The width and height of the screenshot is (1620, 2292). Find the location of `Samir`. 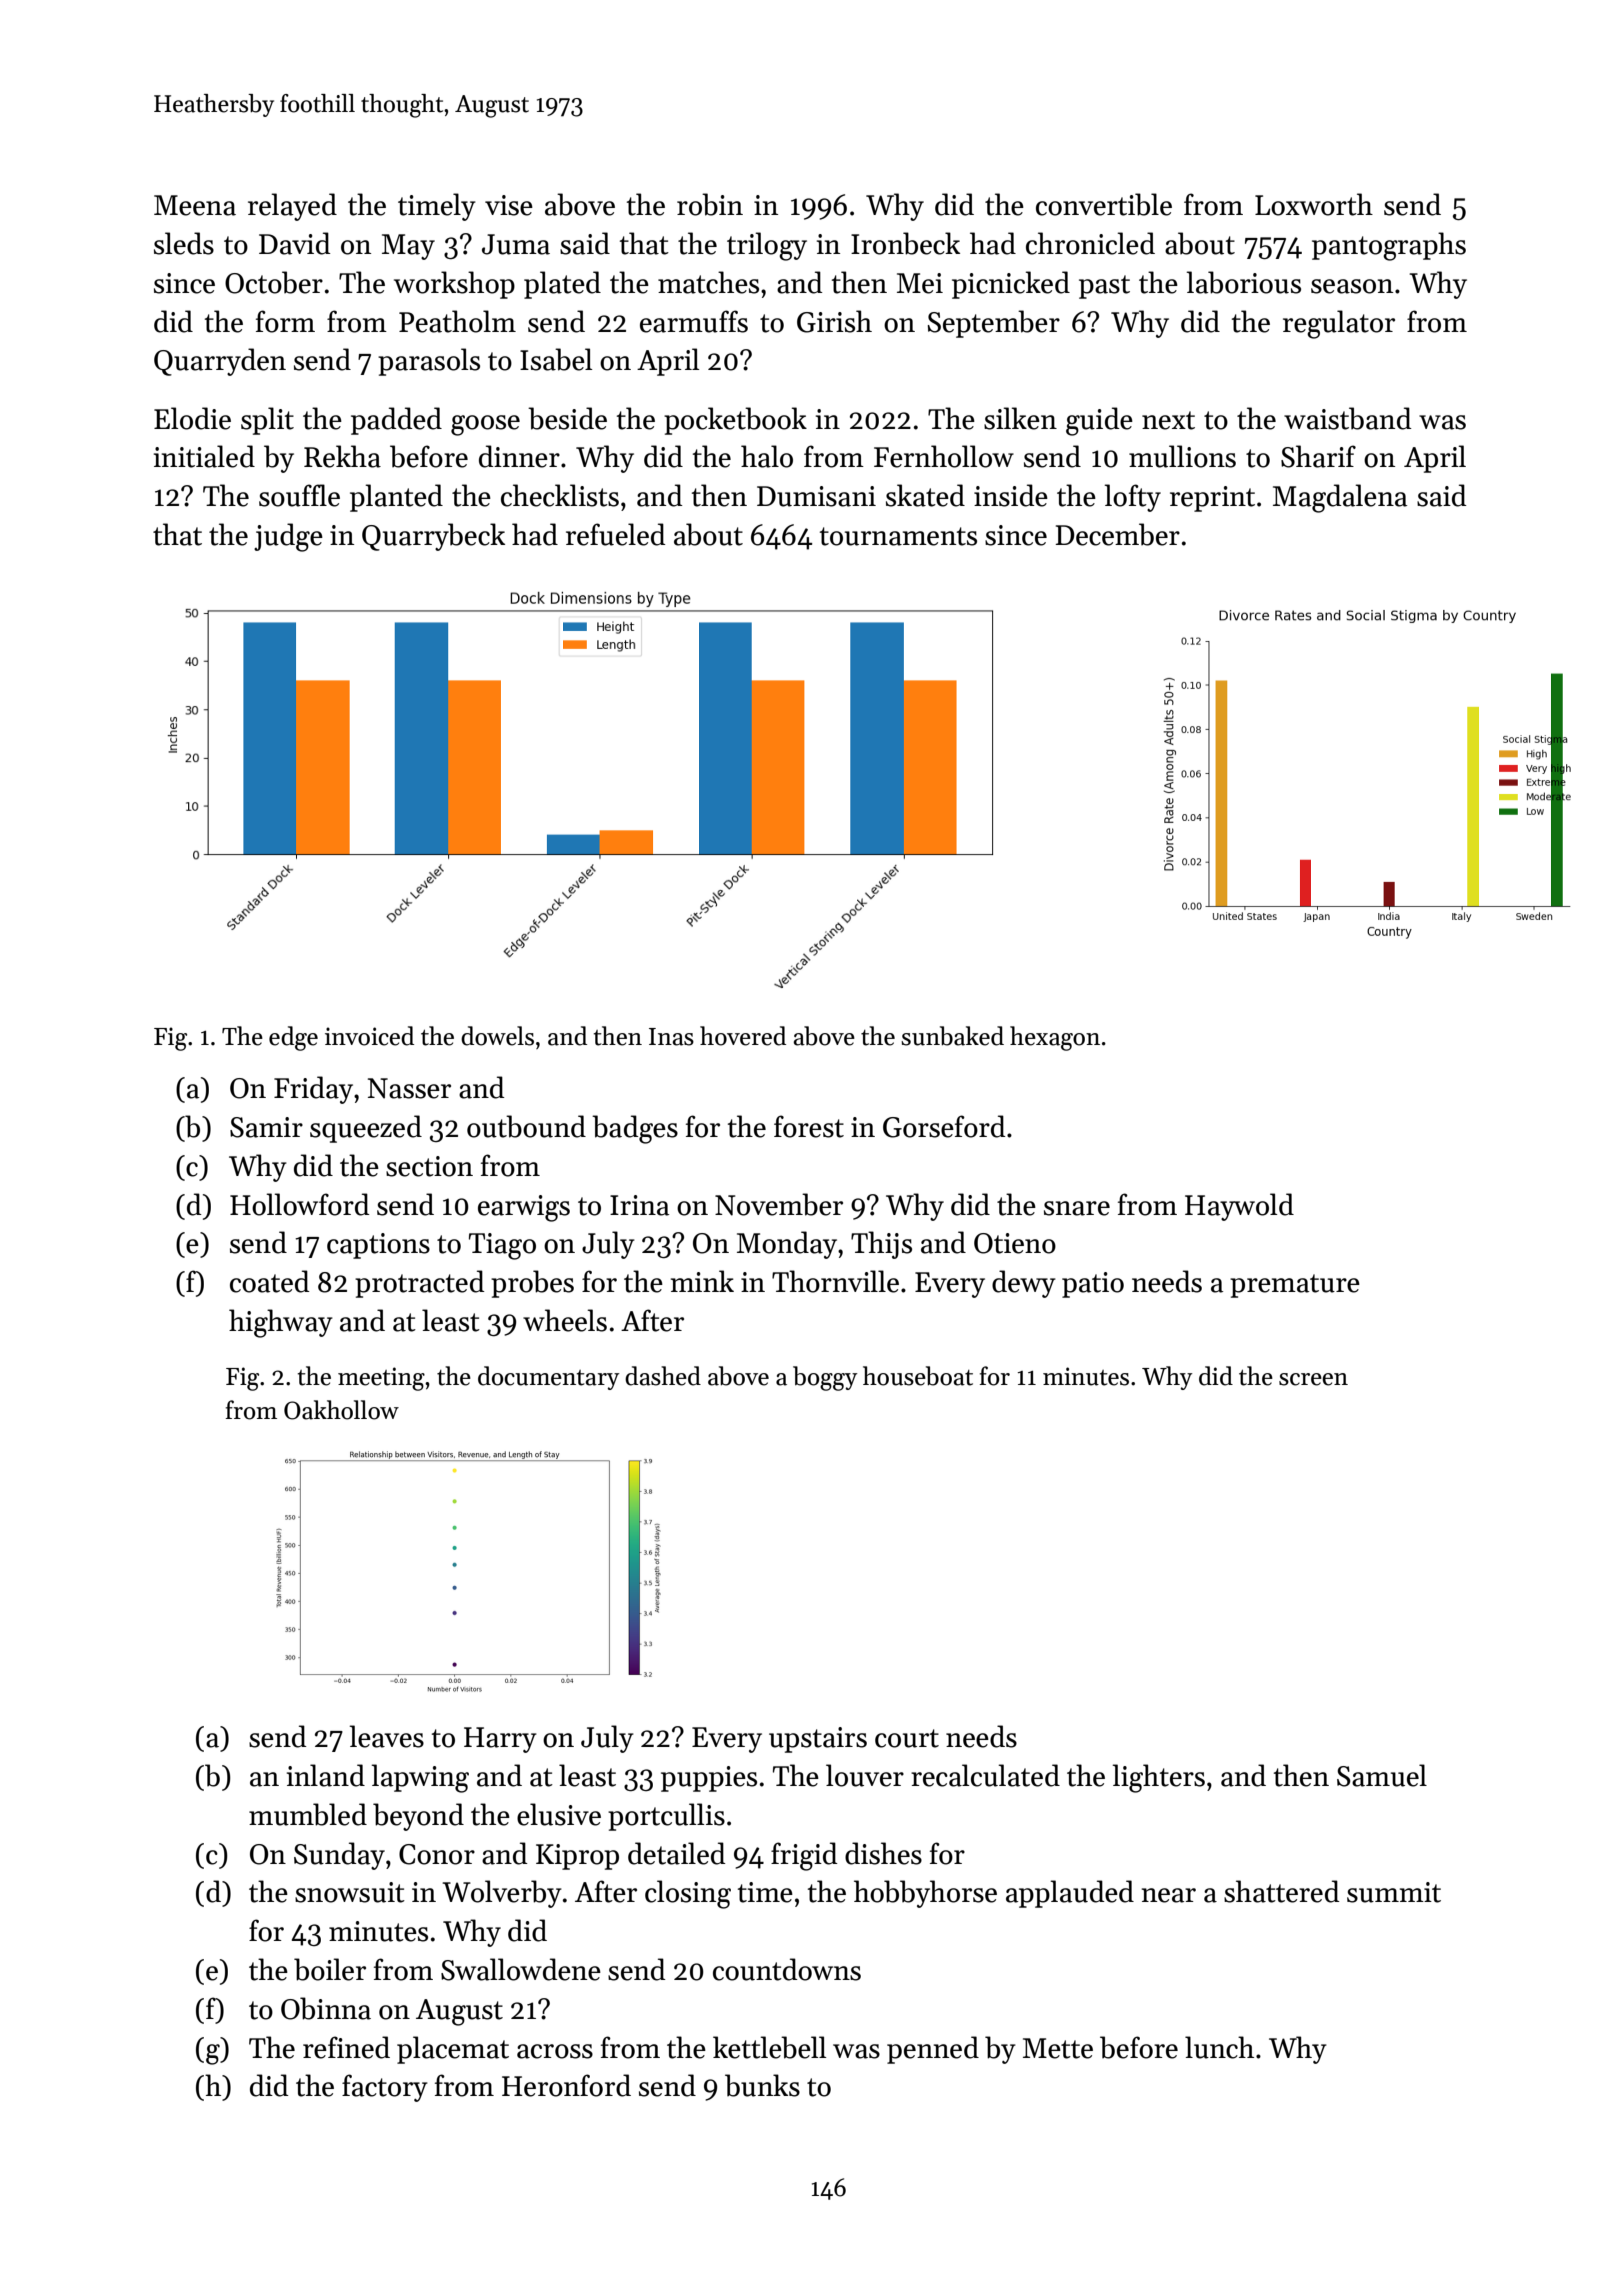

Samir is located at coordinates (266, 1127).
